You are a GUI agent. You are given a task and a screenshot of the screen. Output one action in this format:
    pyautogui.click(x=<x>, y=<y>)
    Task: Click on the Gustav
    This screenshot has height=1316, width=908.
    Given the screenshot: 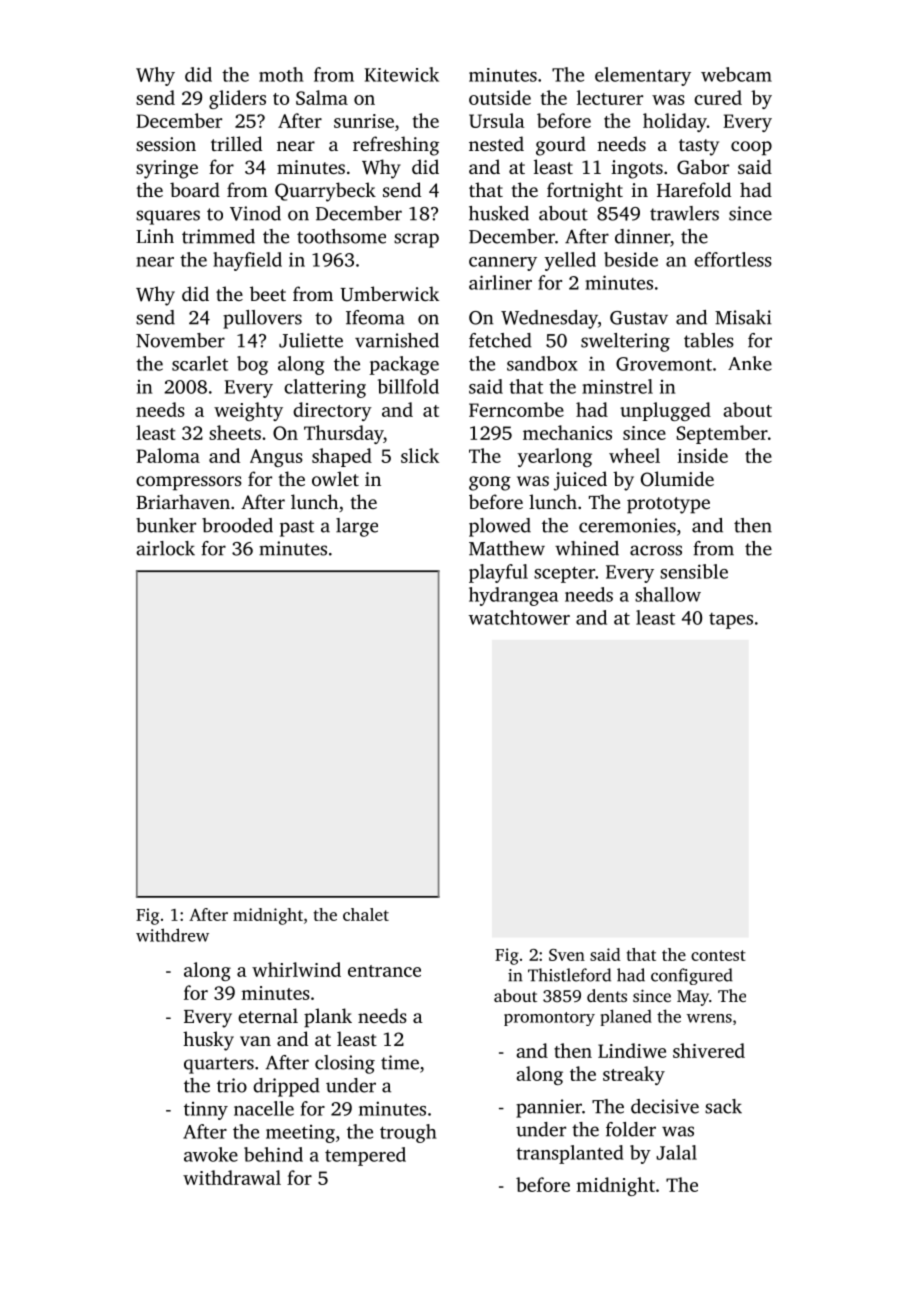 What is the action you would take?
    pyautogui.click(x=639, y=318)
